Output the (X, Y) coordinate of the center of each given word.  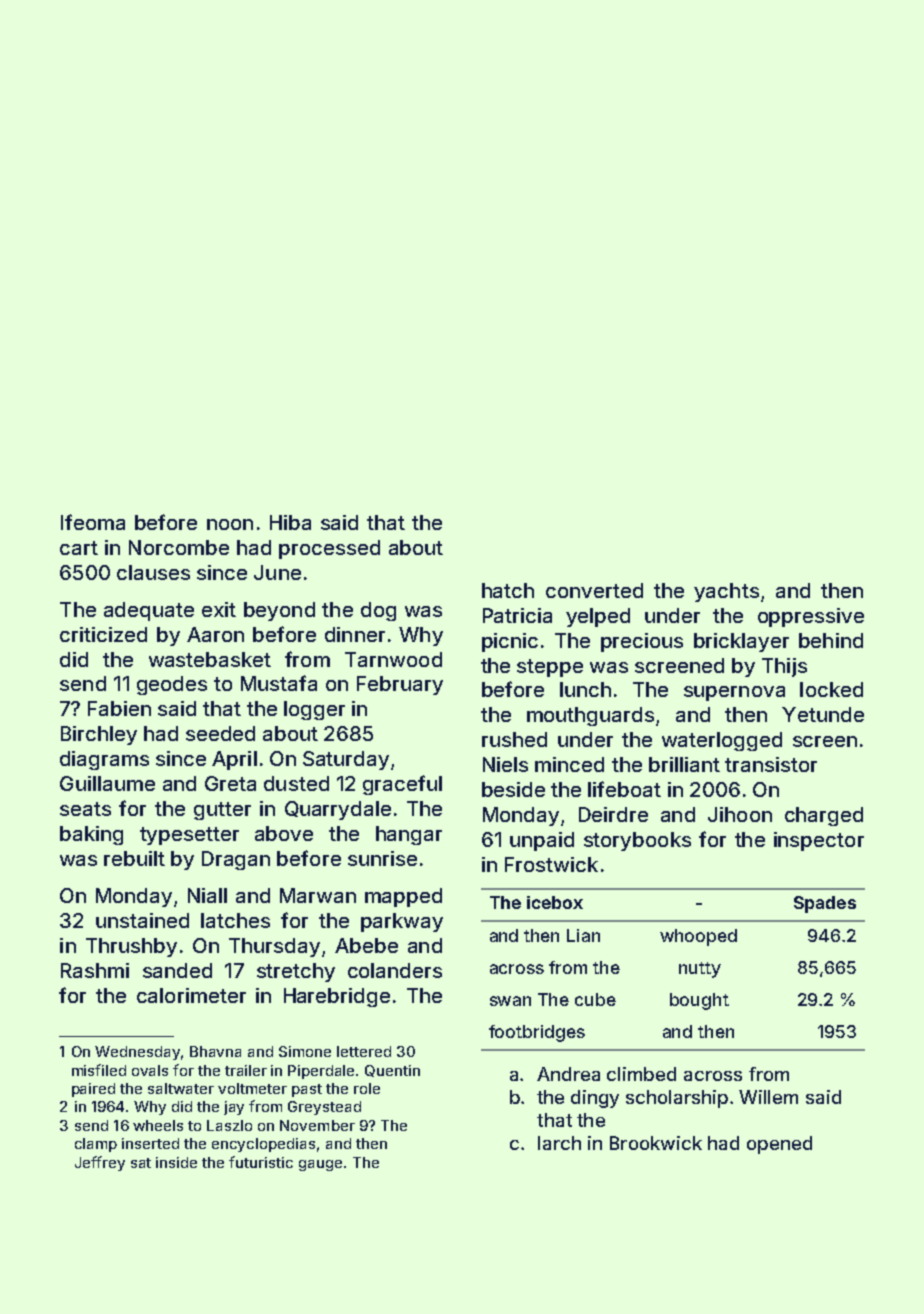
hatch (508, 590)
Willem (768, 1097)
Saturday (346, 760)
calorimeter (191, 995)
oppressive (811, 617)
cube (595, 999)
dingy (595, 1099)
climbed (641, 1074)
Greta (230, 783)
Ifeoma (93, 522)
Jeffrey (100, 1163)
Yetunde (823, 714)
